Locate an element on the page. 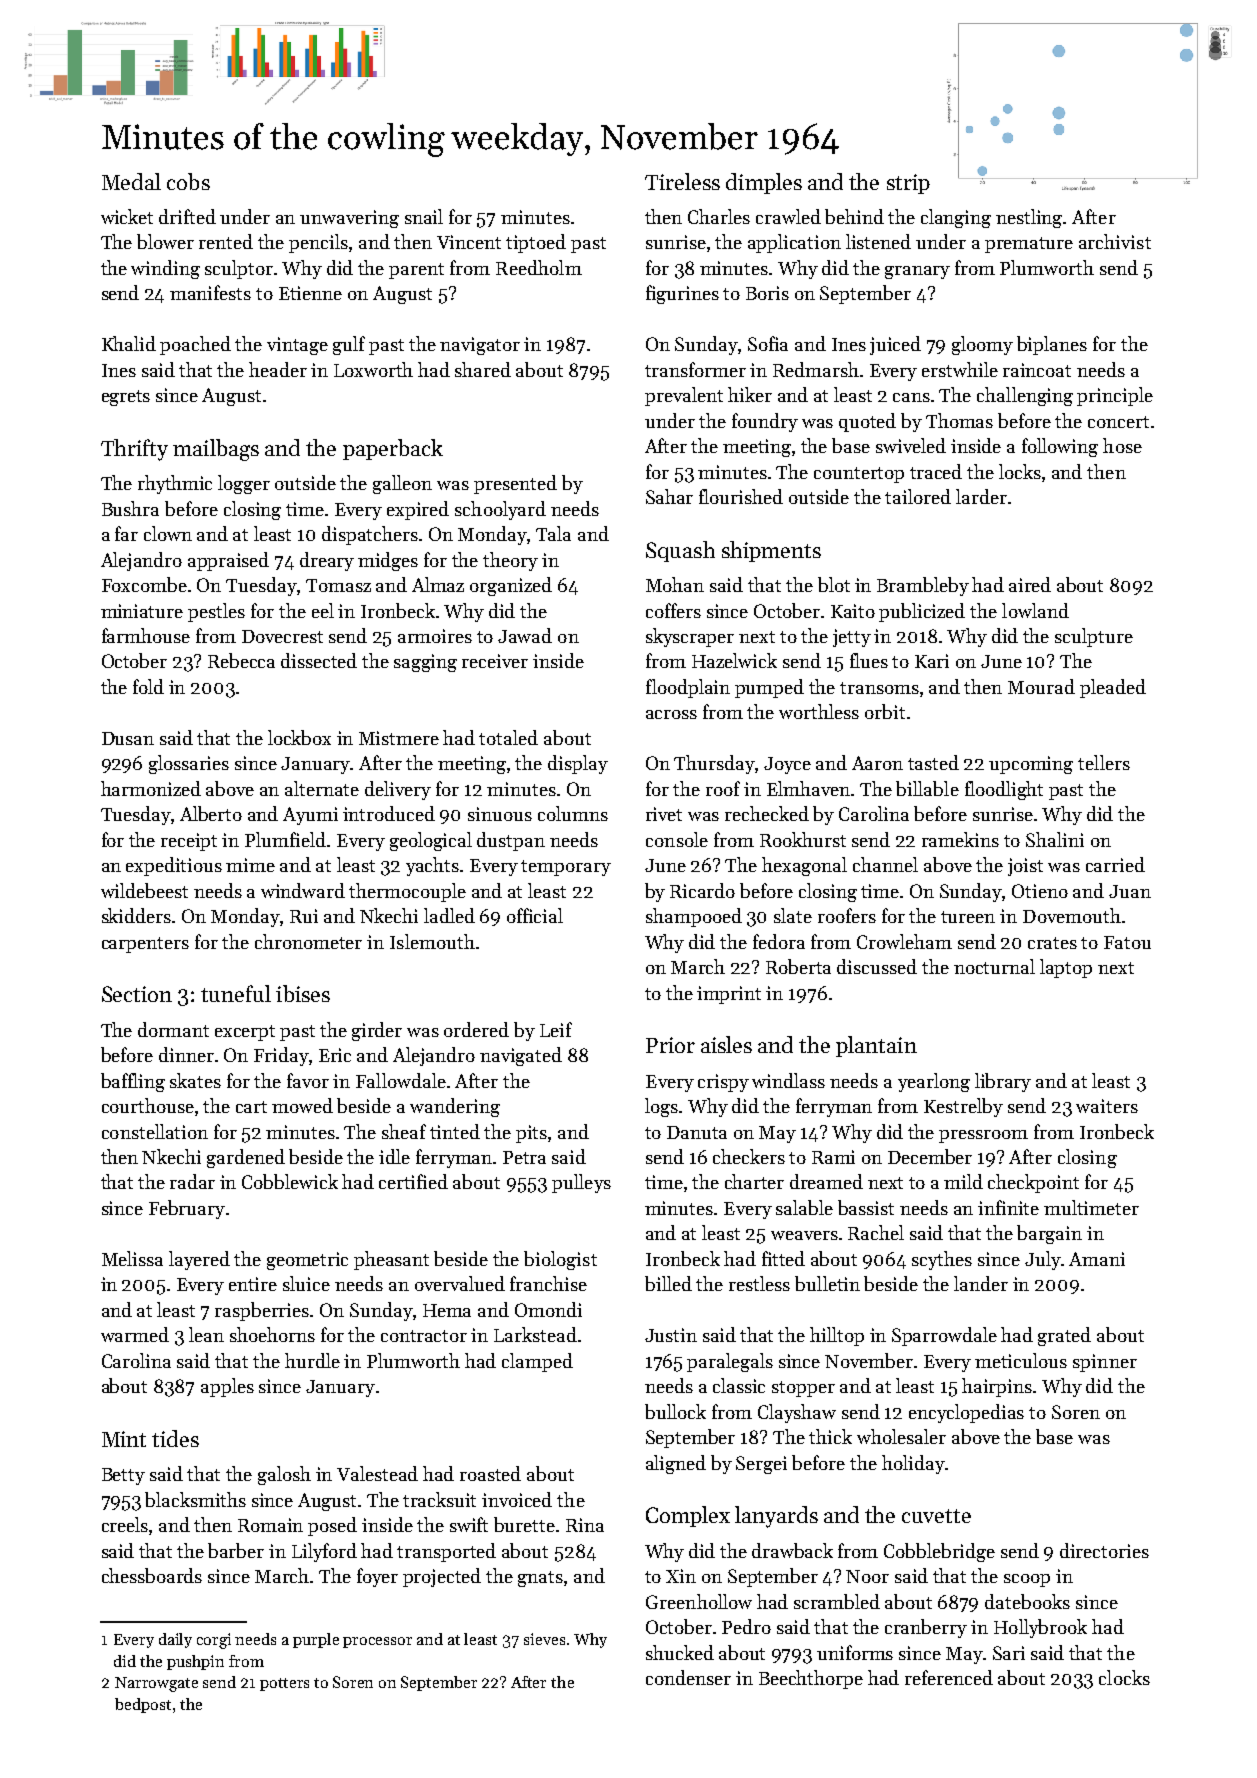 This page has width=1257, height=1778. constellation is located at coordinates (155, 1131).
